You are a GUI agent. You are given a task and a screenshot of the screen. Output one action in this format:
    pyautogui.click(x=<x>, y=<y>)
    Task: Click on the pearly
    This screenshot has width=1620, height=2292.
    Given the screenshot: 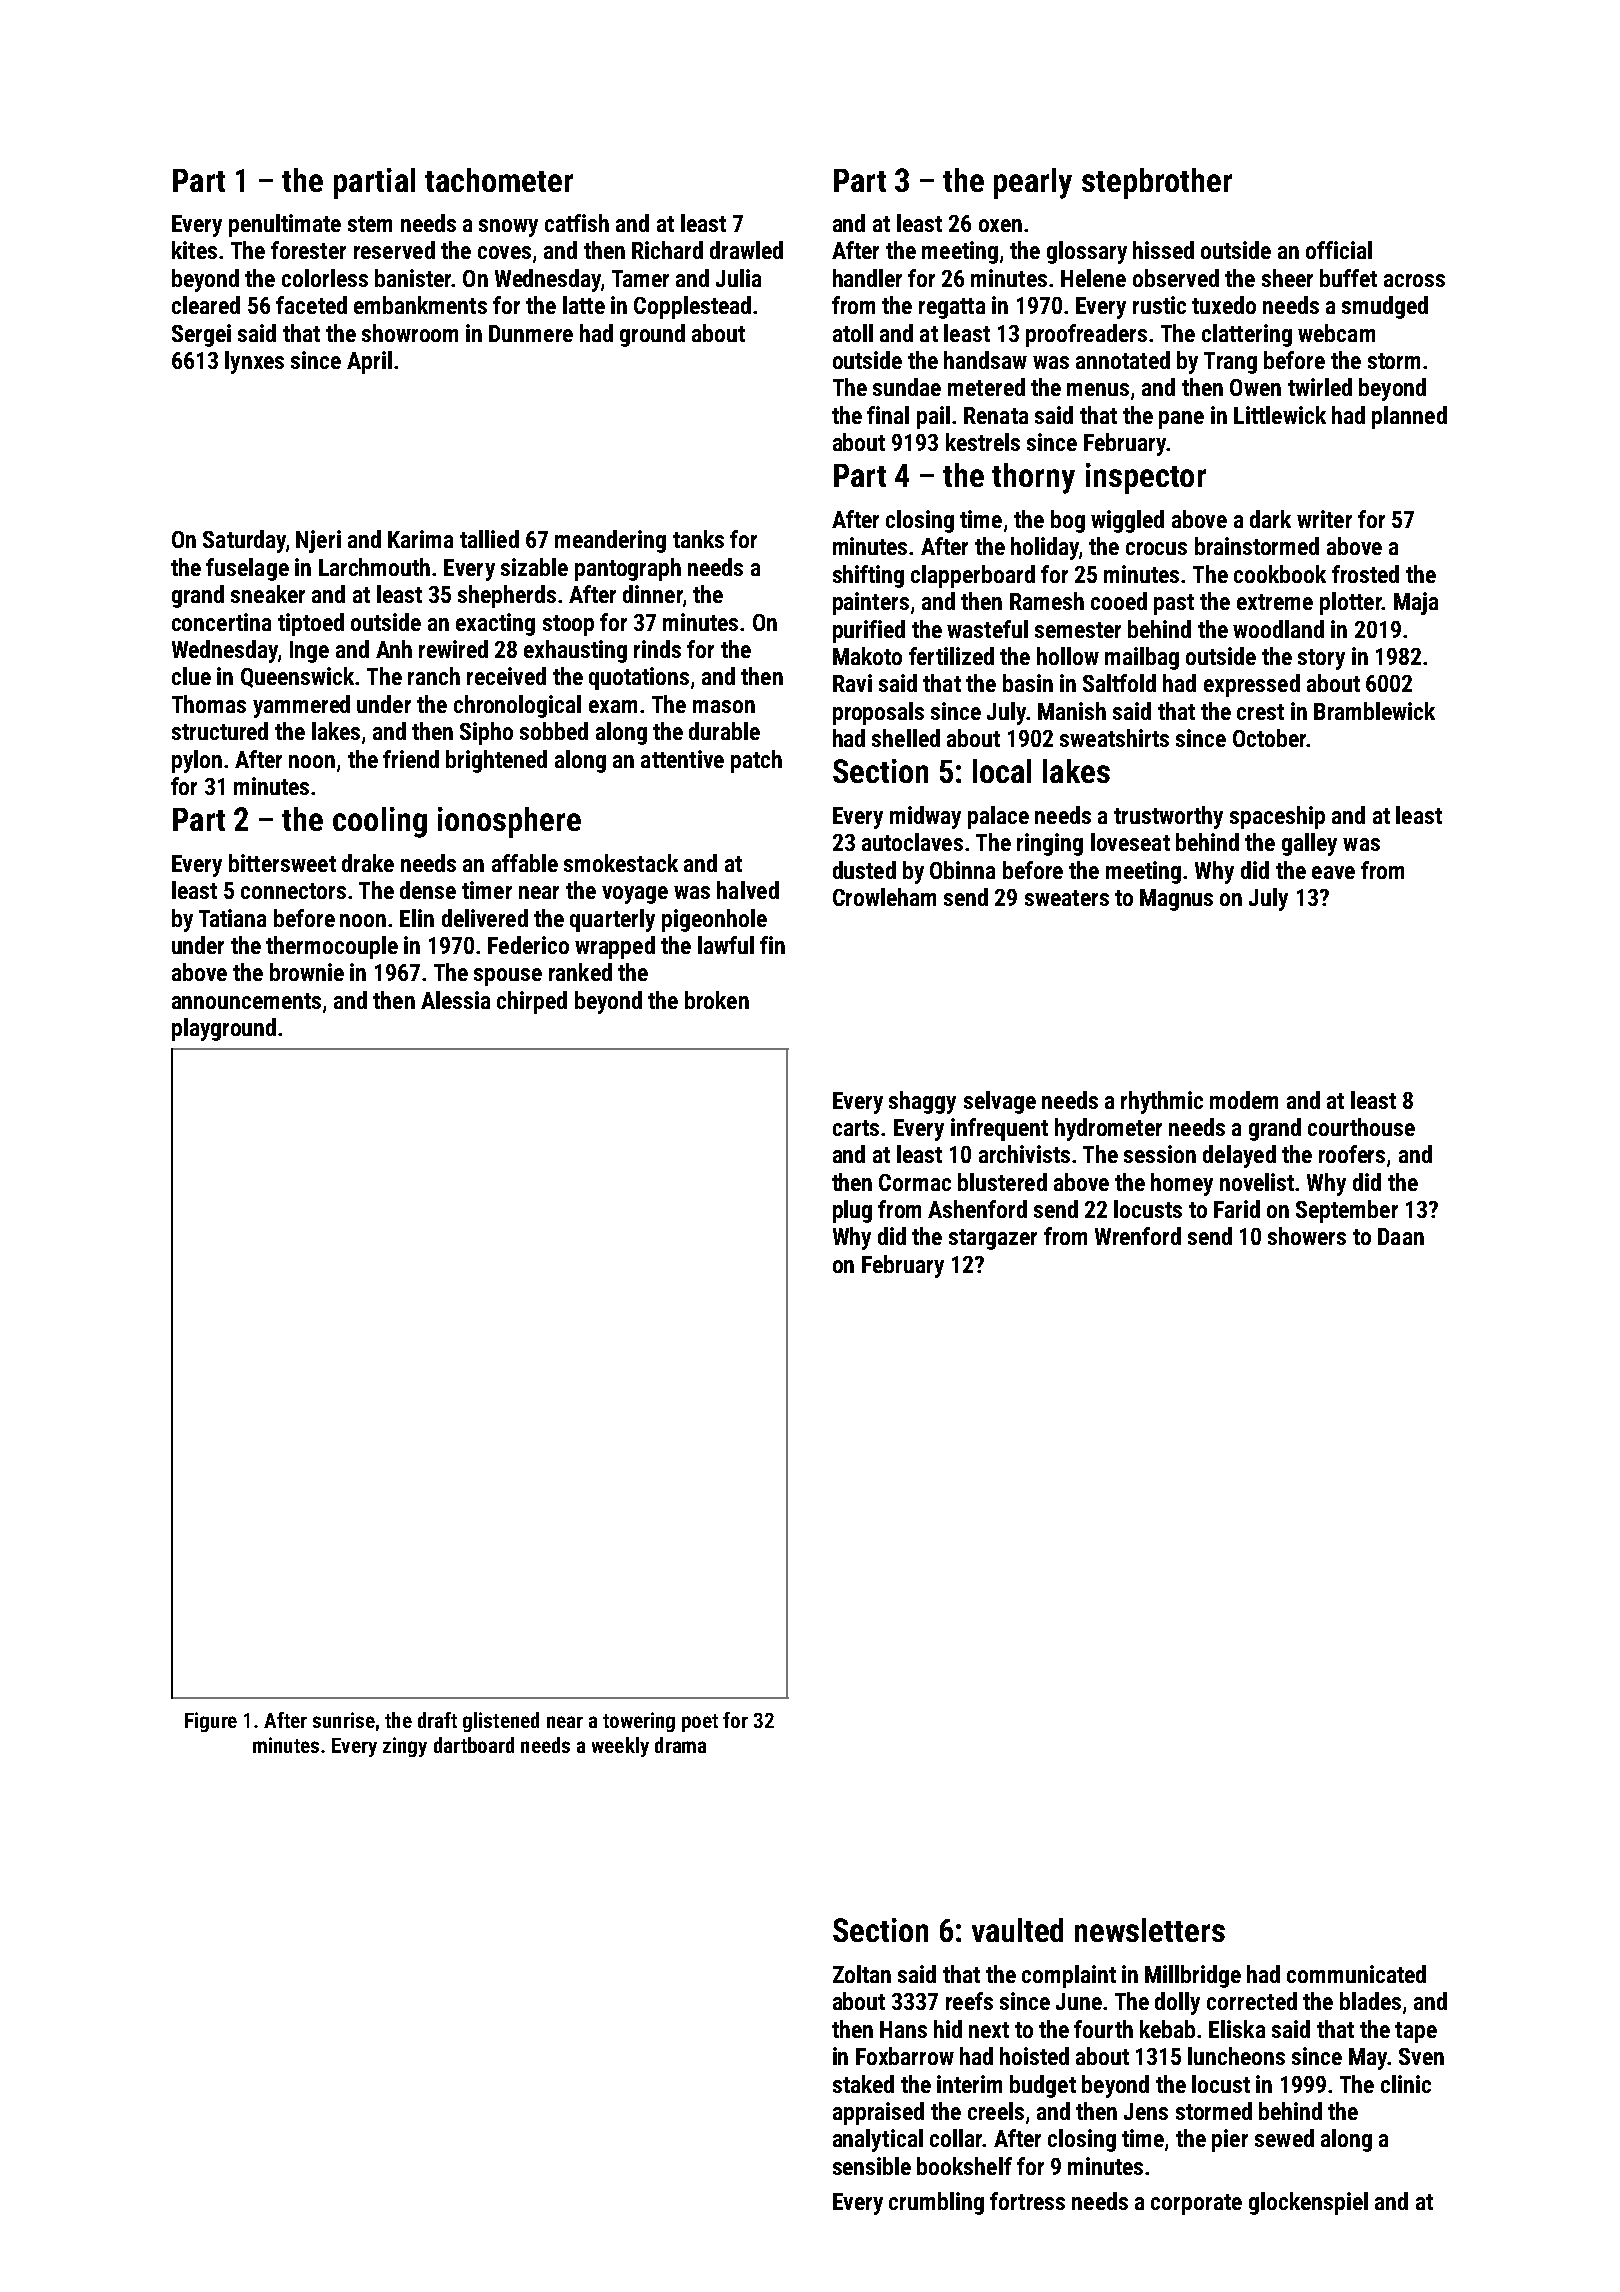 What is the action you would take?
    pyautogui.click(x=1033, y=183)
